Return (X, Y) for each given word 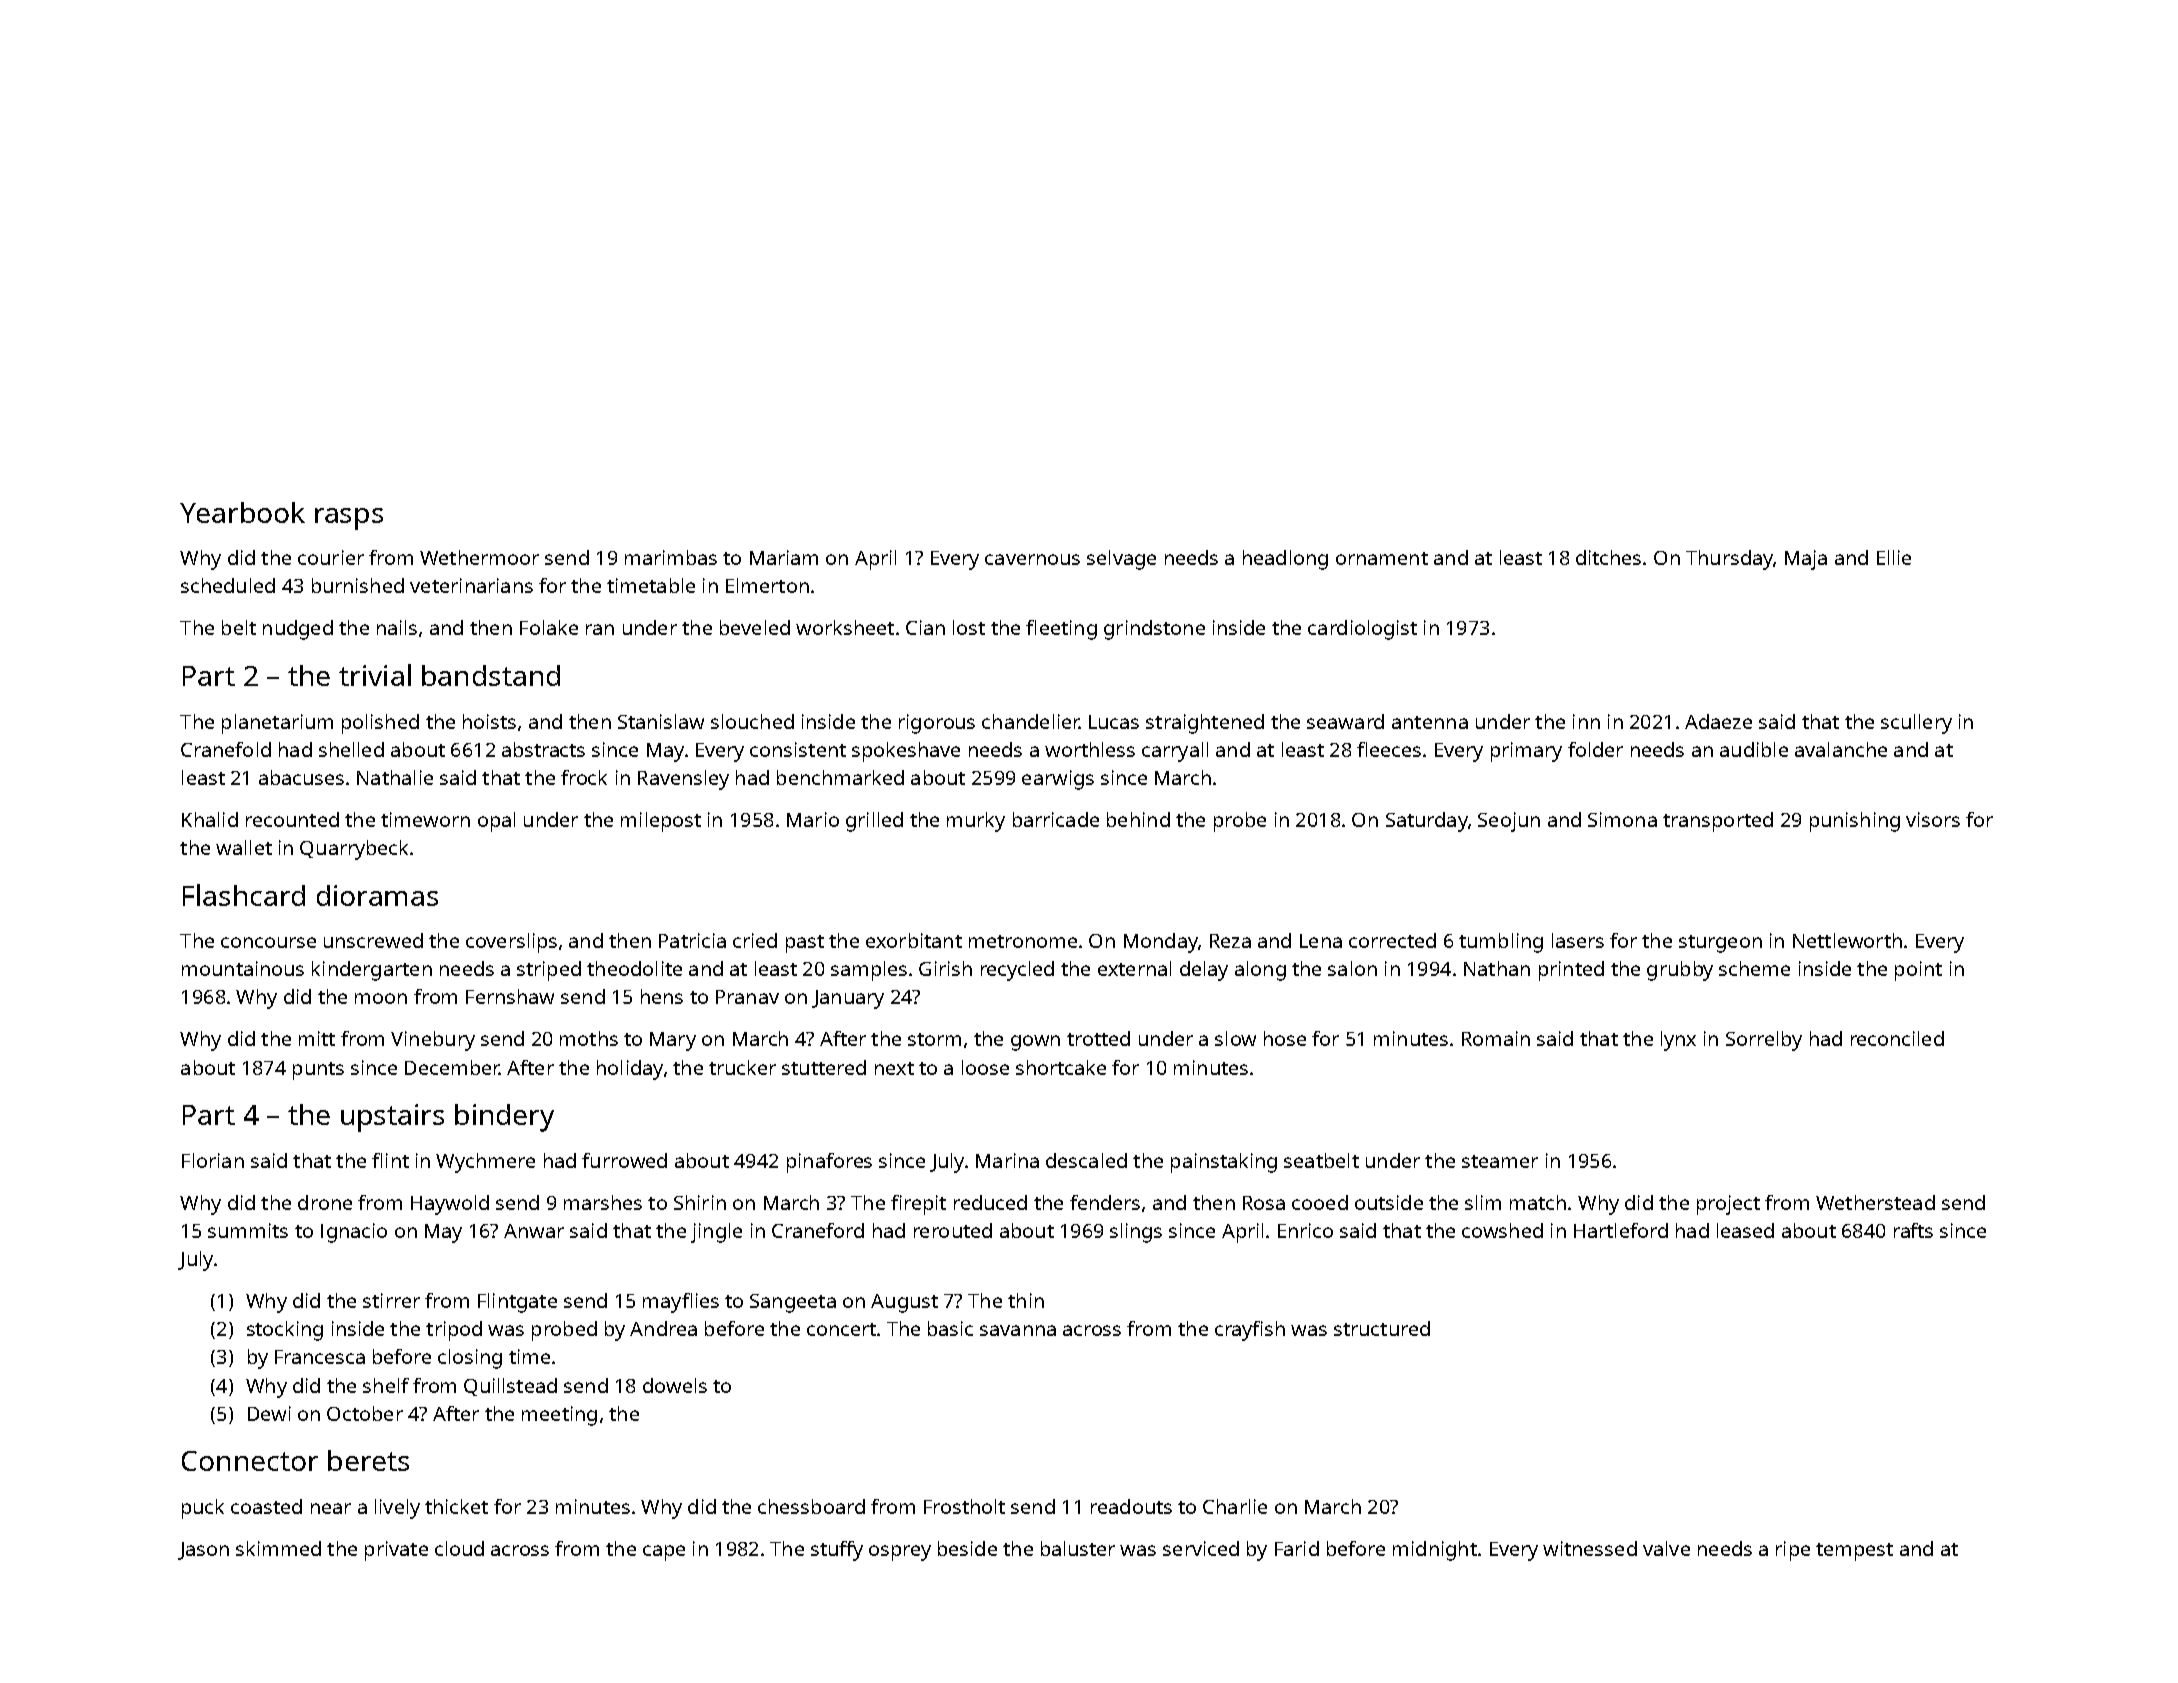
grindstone (1154, 630)
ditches (1608, 557)
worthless (1090, 749)
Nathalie (395, 777)
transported (1718, 822)
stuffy (837, 1551)
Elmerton (767, 585)
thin (1026, 1300)
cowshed (1502, 1230)
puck (203, 1509)
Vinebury (433, 1041)
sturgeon (1720, 944)
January (848, 999)
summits (248, 1230)
